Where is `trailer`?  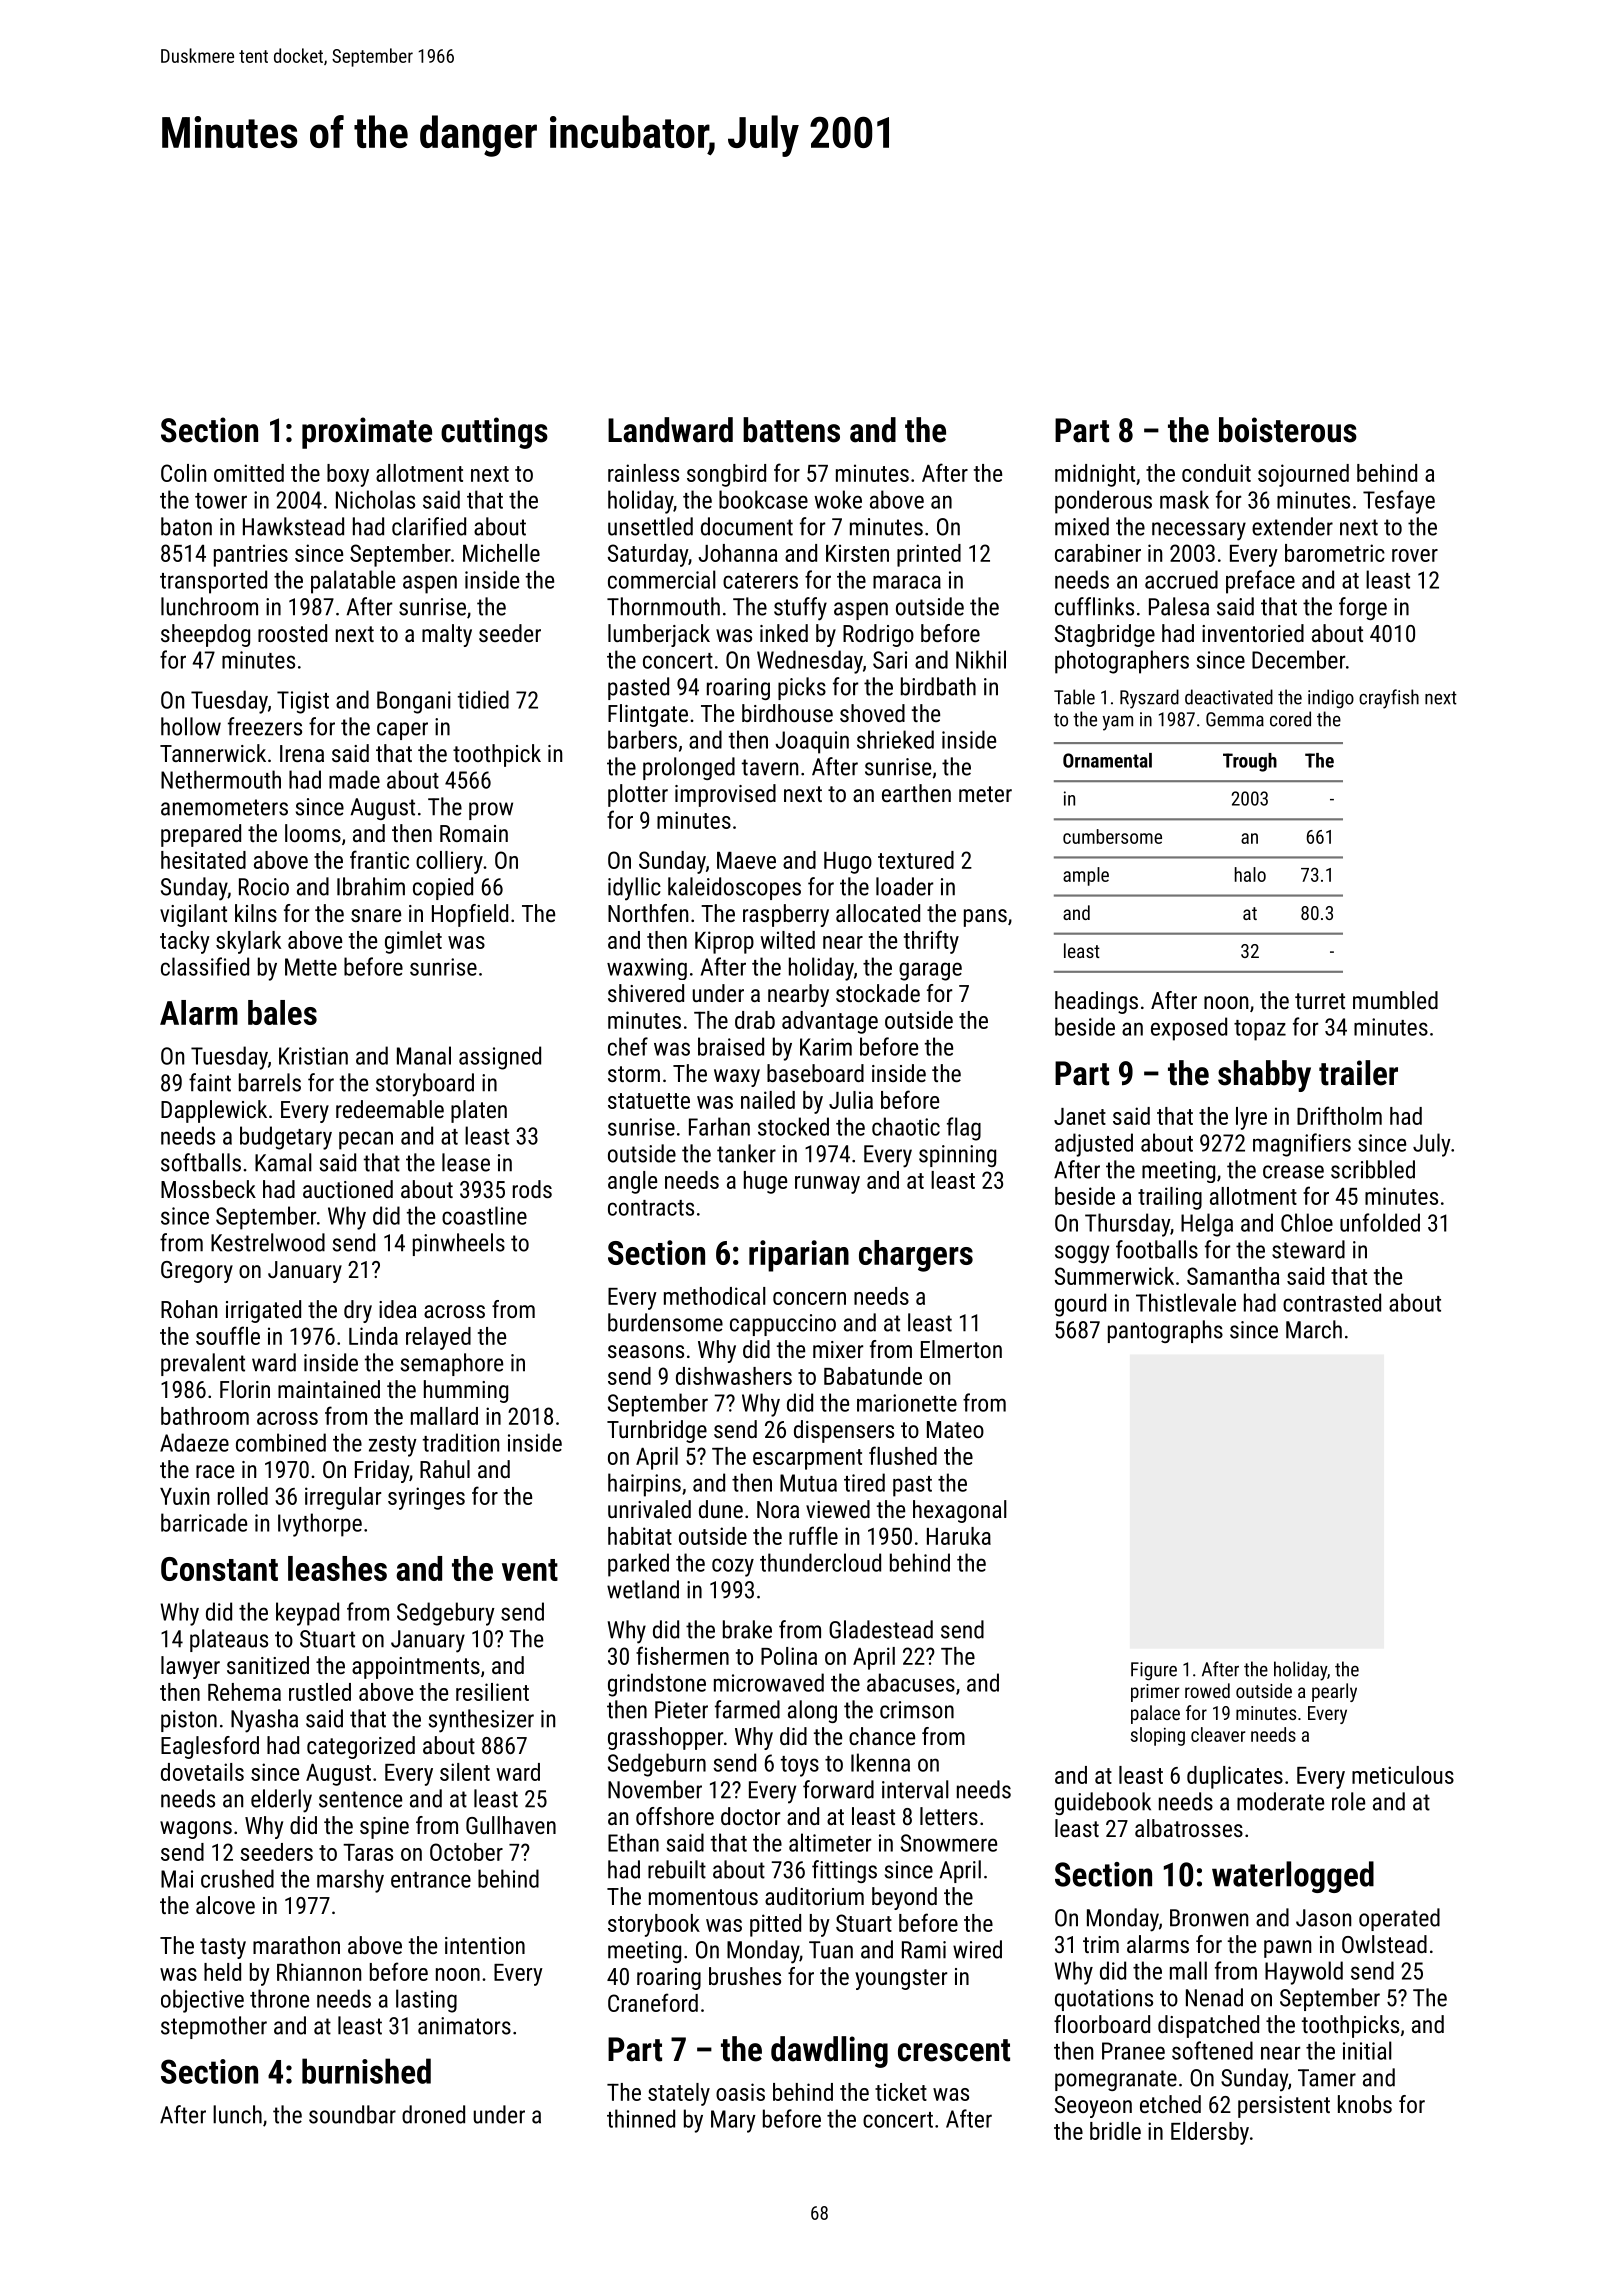
trailer is located at coordinates (1358, 1073).
